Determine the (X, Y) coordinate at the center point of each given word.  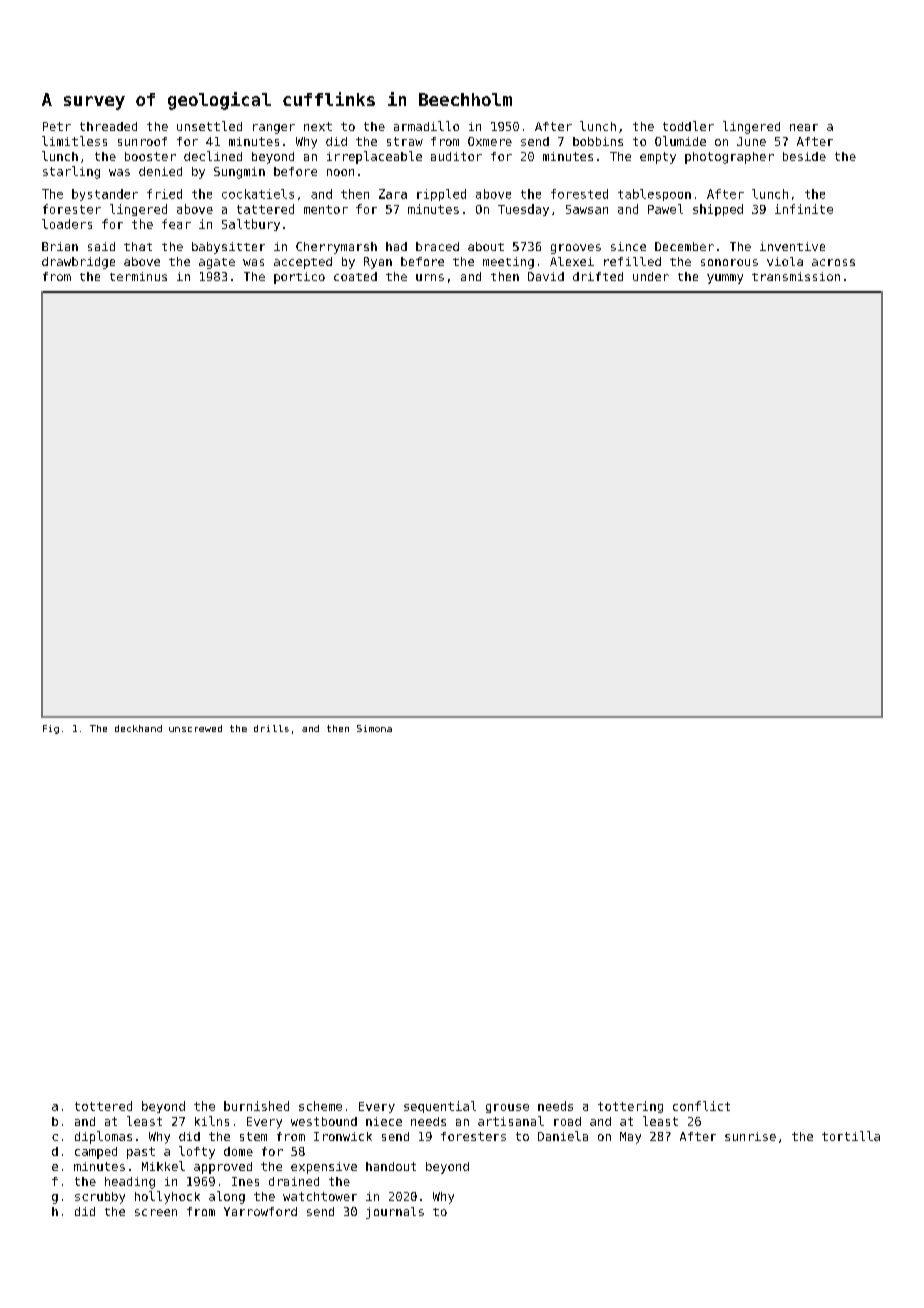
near (804, 127)
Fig (51, 729)
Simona (374, 728)
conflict (701, 1106)
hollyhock (167, 1197)
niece (384, 1121)
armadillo (426, 126)
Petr (57, 126)
